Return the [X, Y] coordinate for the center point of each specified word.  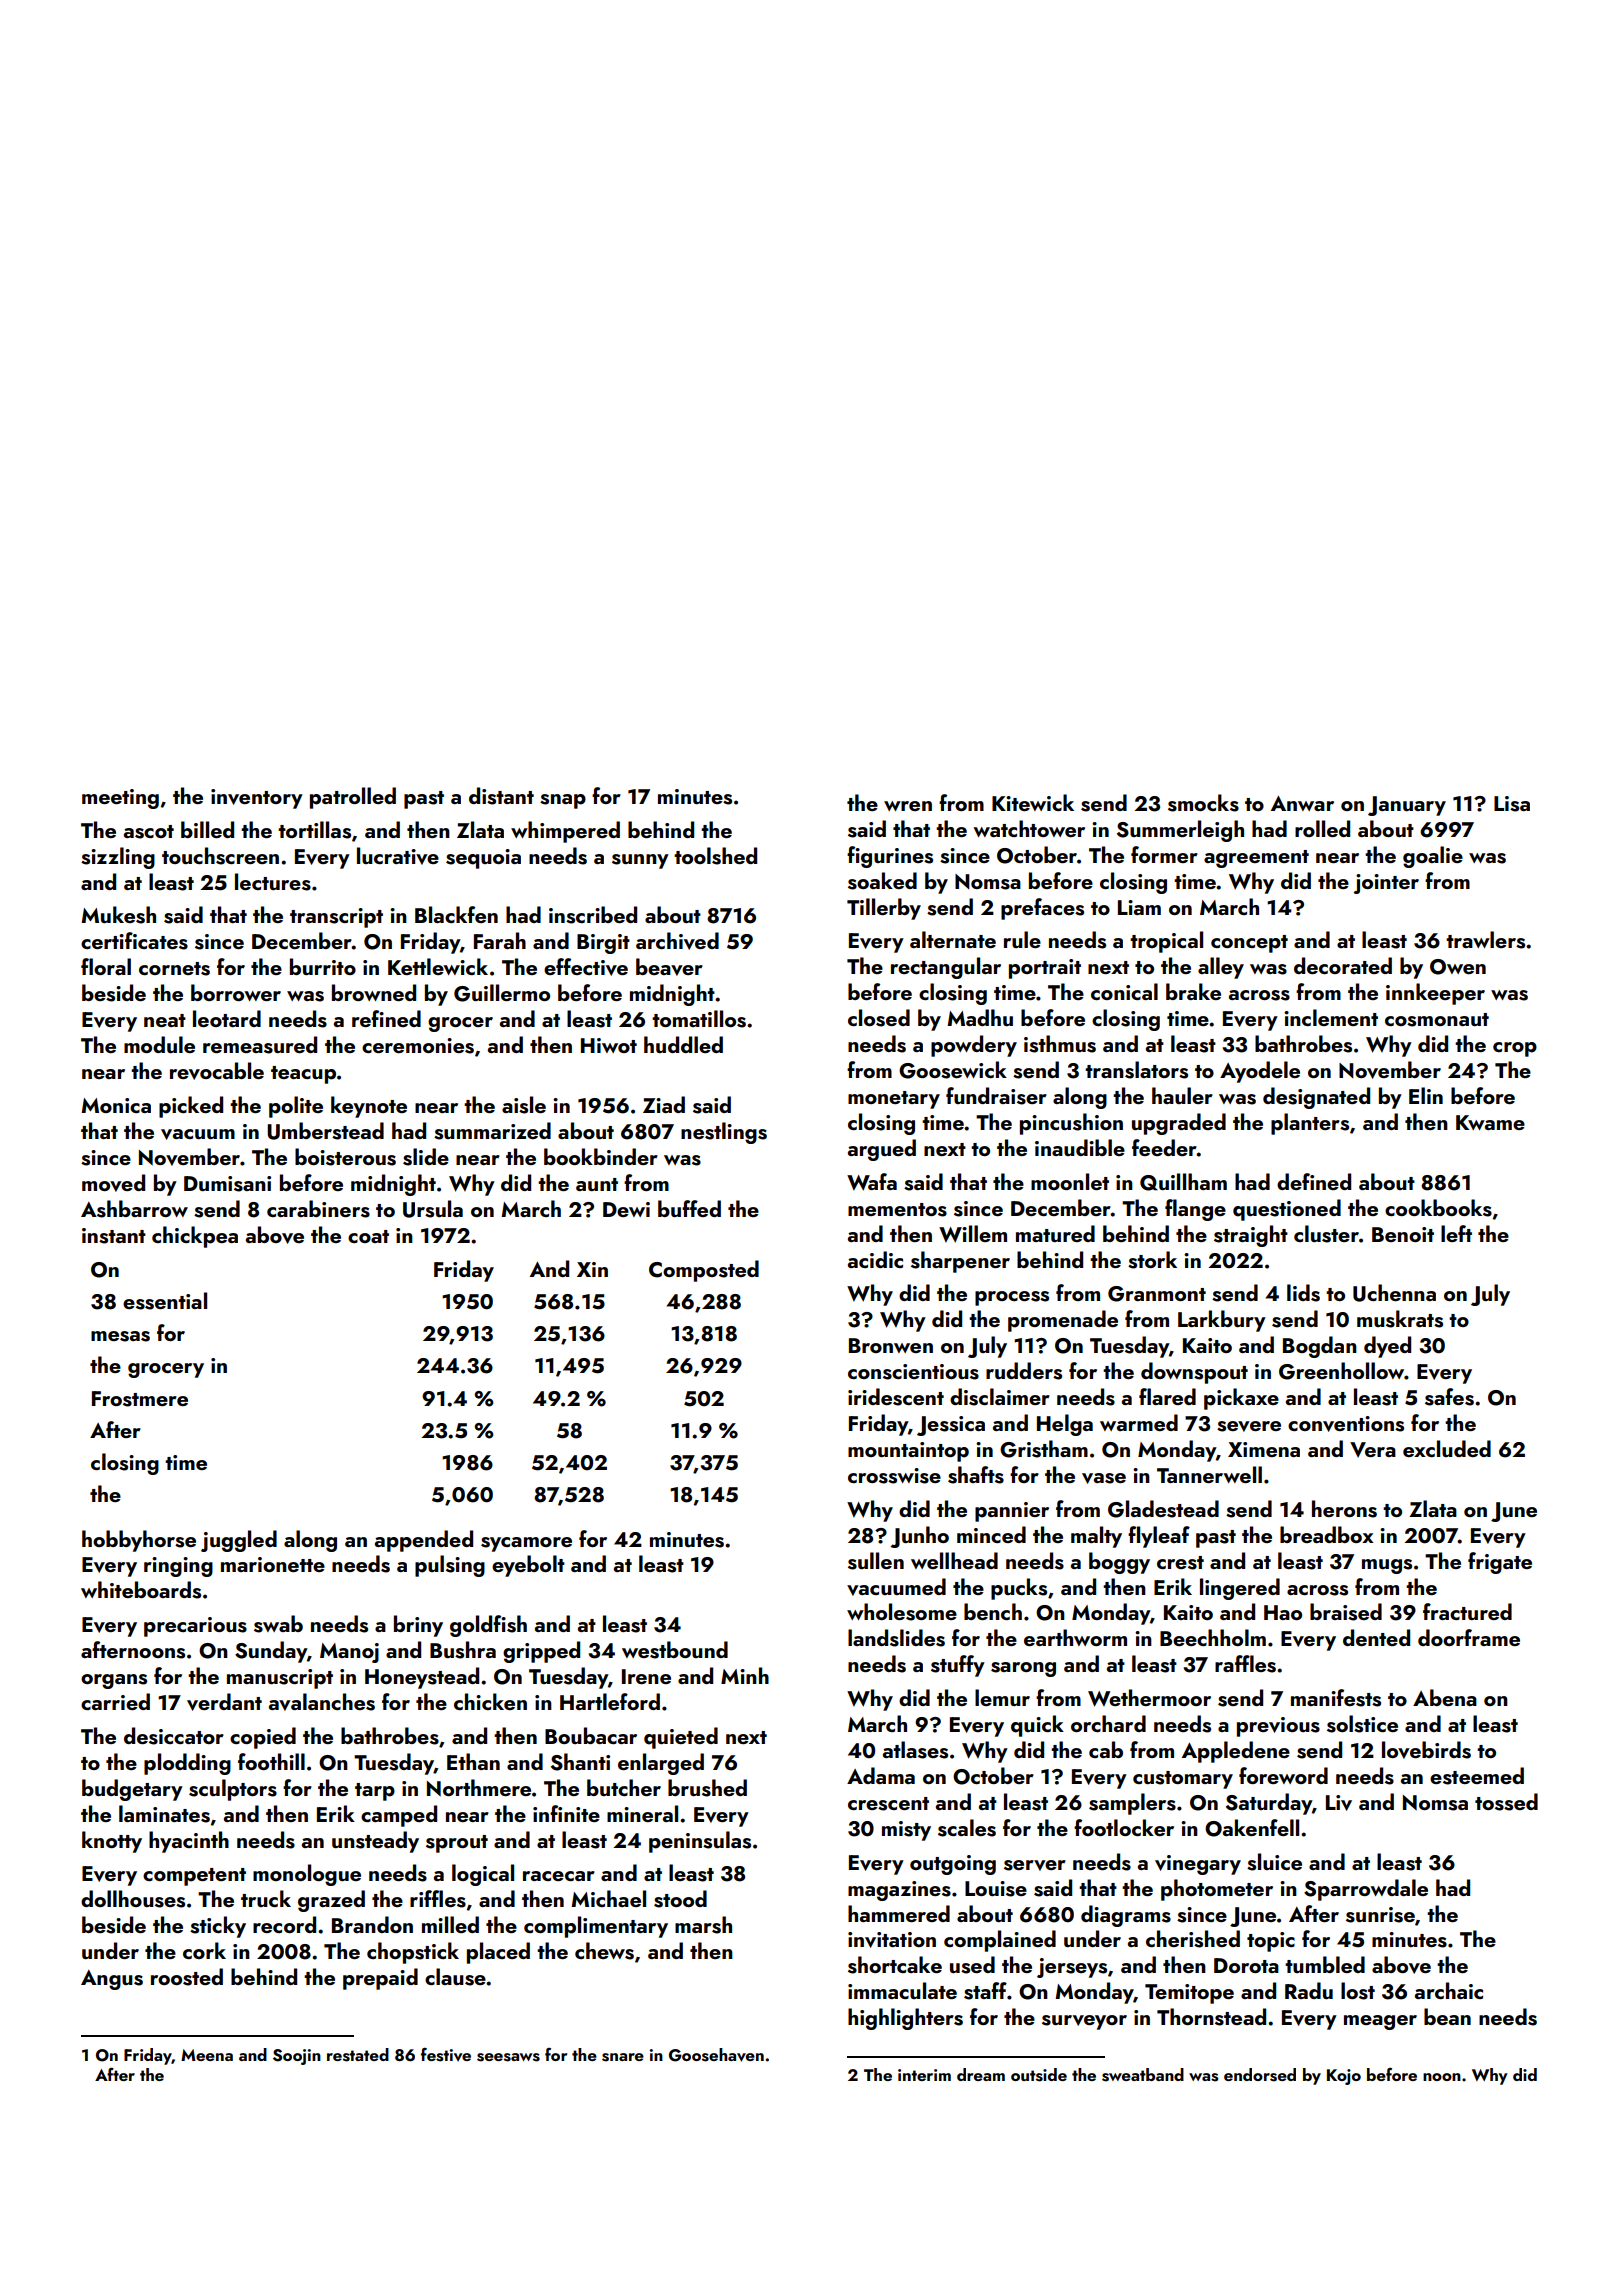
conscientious [913, 1372]
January [1407, 806]
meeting [120, 799]
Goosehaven [716, 2055]
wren [908, 806]
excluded [1447, 1448]
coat [368, 1236]
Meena [207, 2055]
